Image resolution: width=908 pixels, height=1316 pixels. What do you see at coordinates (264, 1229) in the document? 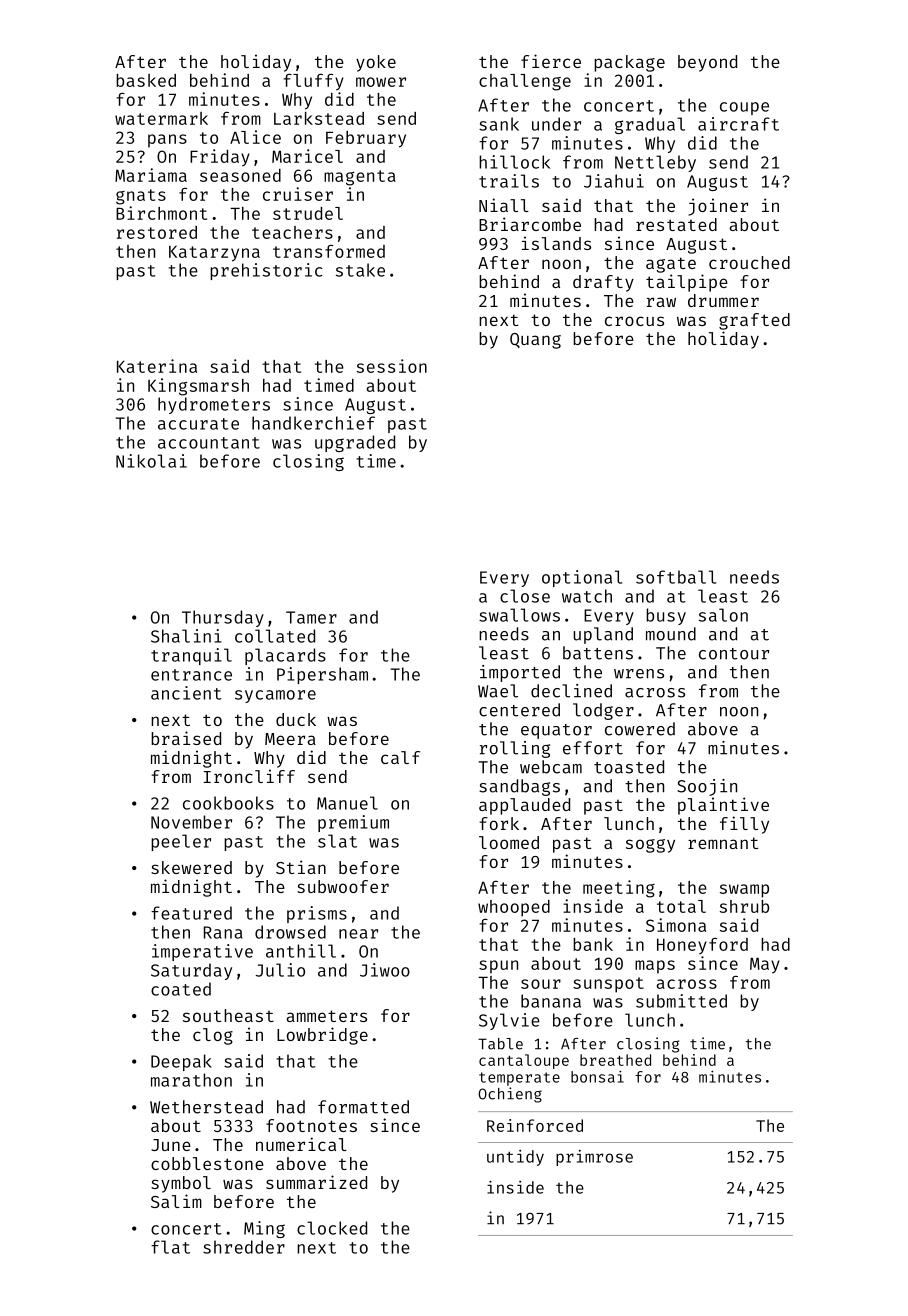
I see `Ming` at bounding box center [264, 1229].
